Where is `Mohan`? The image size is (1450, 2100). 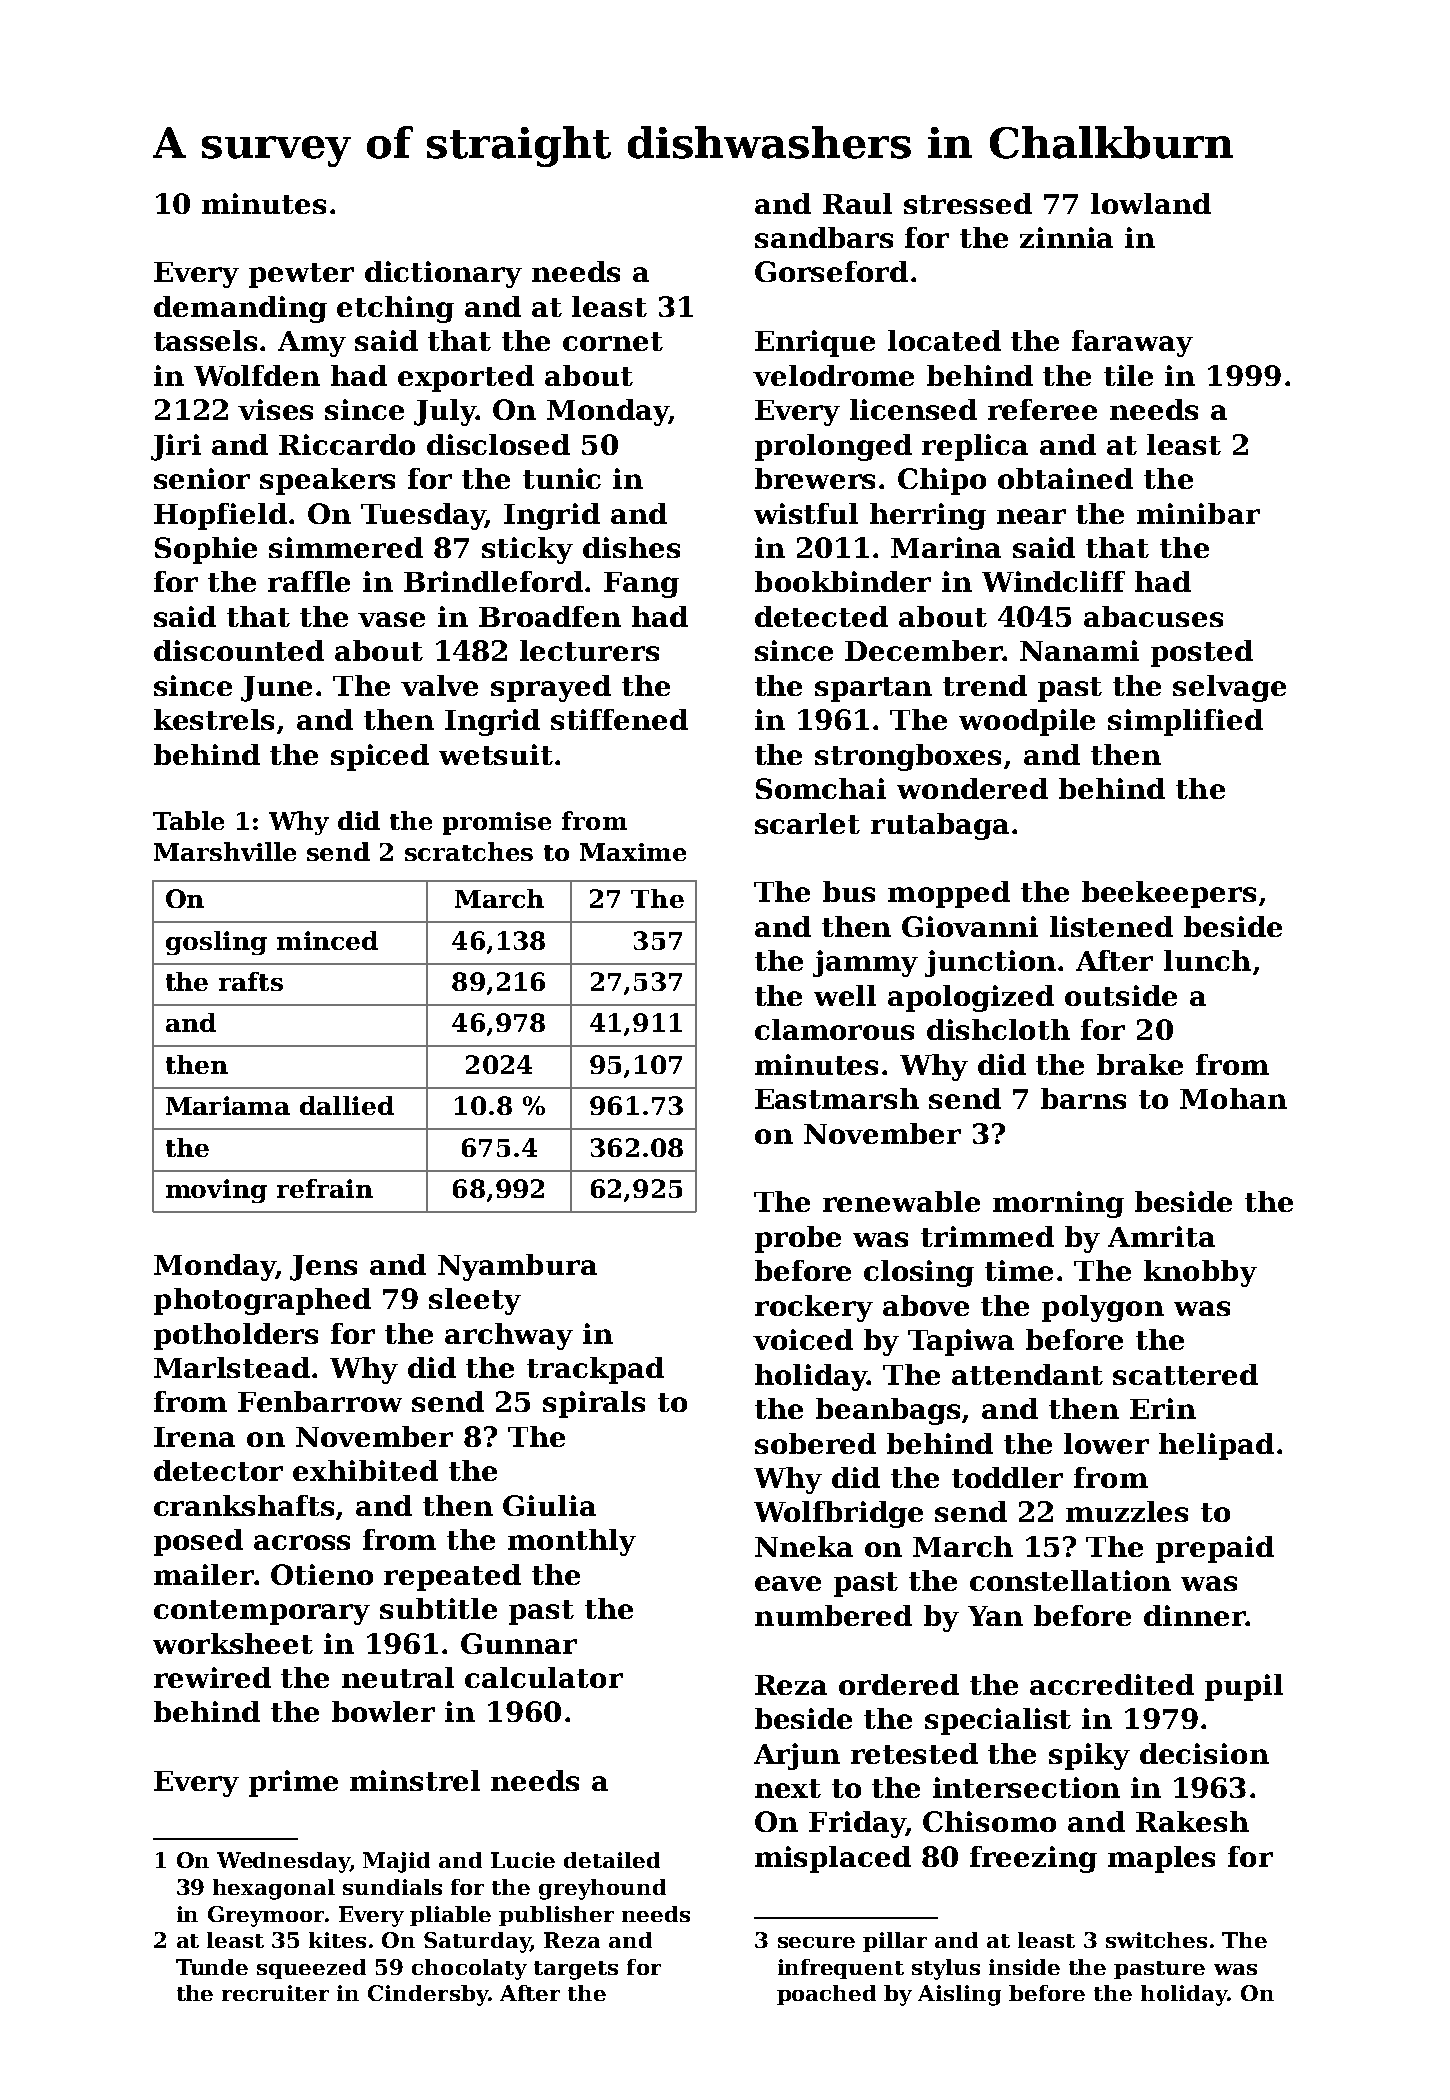 Mohan is located at coordinates (1233, 1098).
